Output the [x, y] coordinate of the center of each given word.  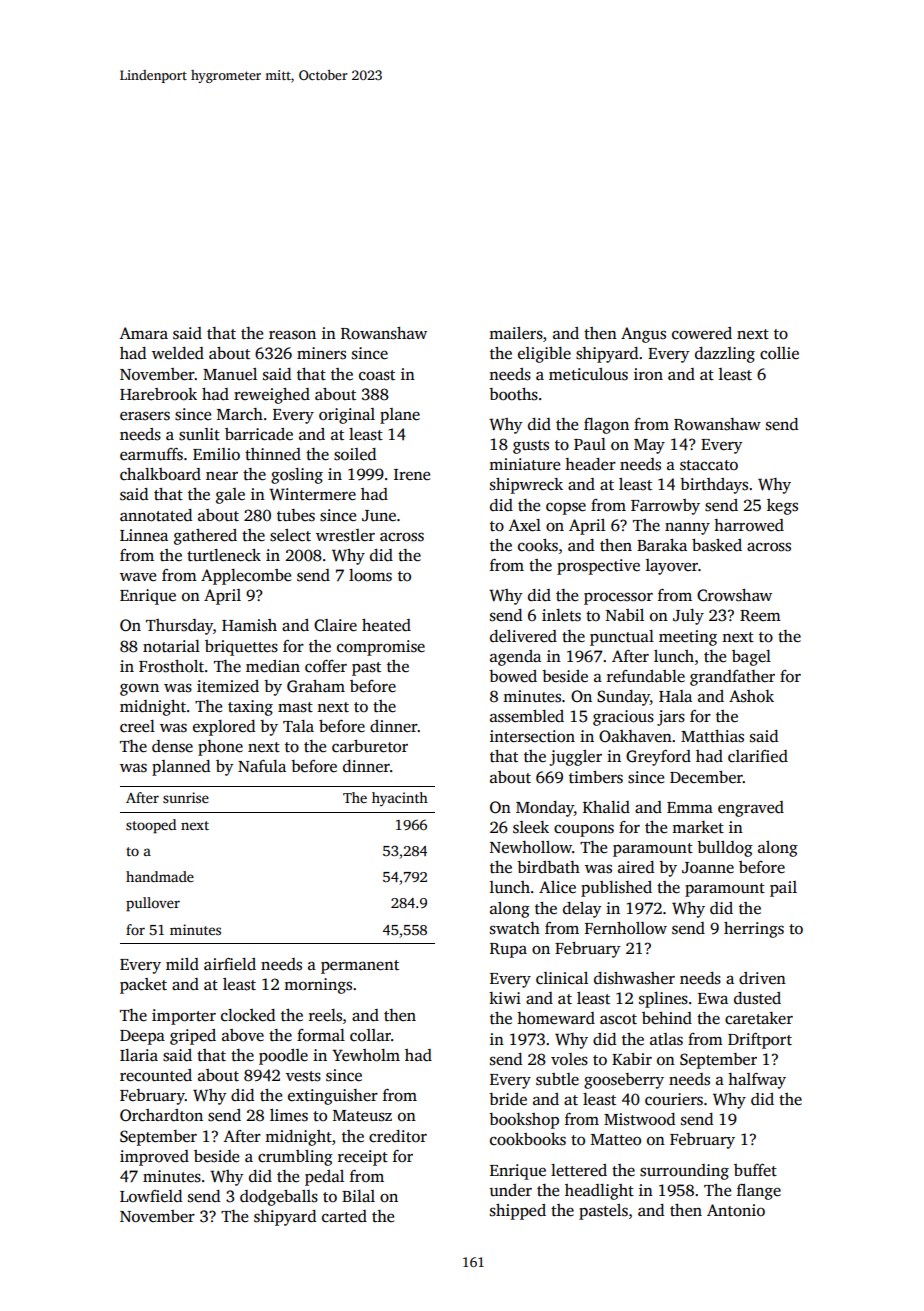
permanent [360, 967]
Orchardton [161, 1115]
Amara [144, 333]
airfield [230, 964]
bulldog [725, 849]
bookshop [524, 1121]
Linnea [144, 535]
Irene [412, 475]
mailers [516, 333]
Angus [643, 335]
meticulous [588, 374]
